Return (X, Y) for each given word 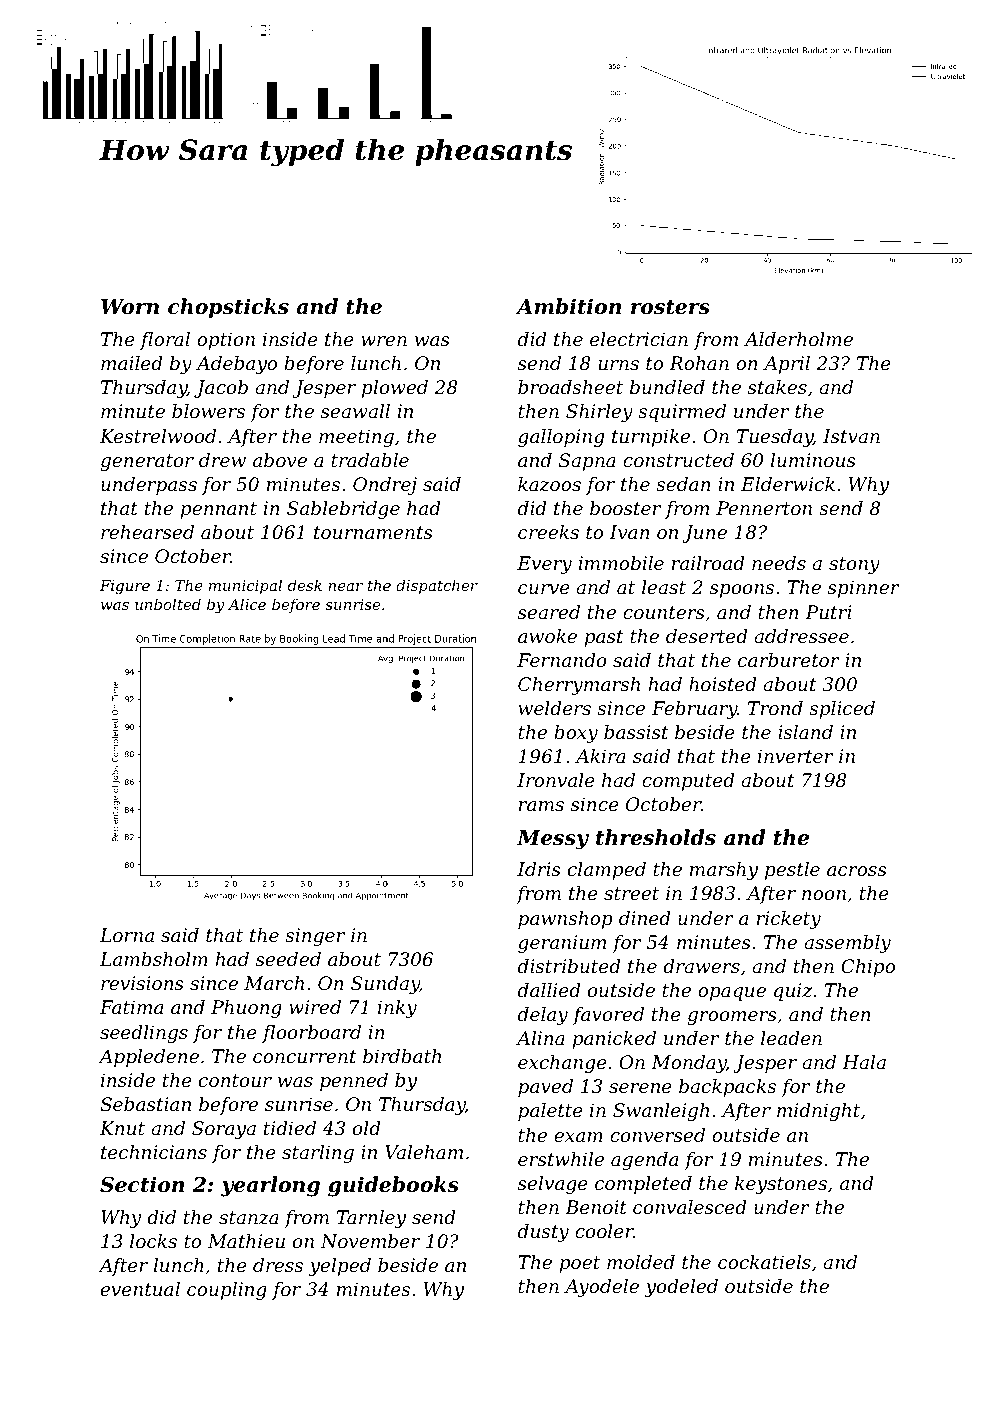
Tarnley (371, 1219)
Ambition (568, 306)
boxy (576, 734)
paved (545, 1088)
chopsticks (228, 308)
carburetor (789, 660)
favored (608, 1016)
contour (235, 1080)
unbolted (168, 604)
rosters (670, 307)
